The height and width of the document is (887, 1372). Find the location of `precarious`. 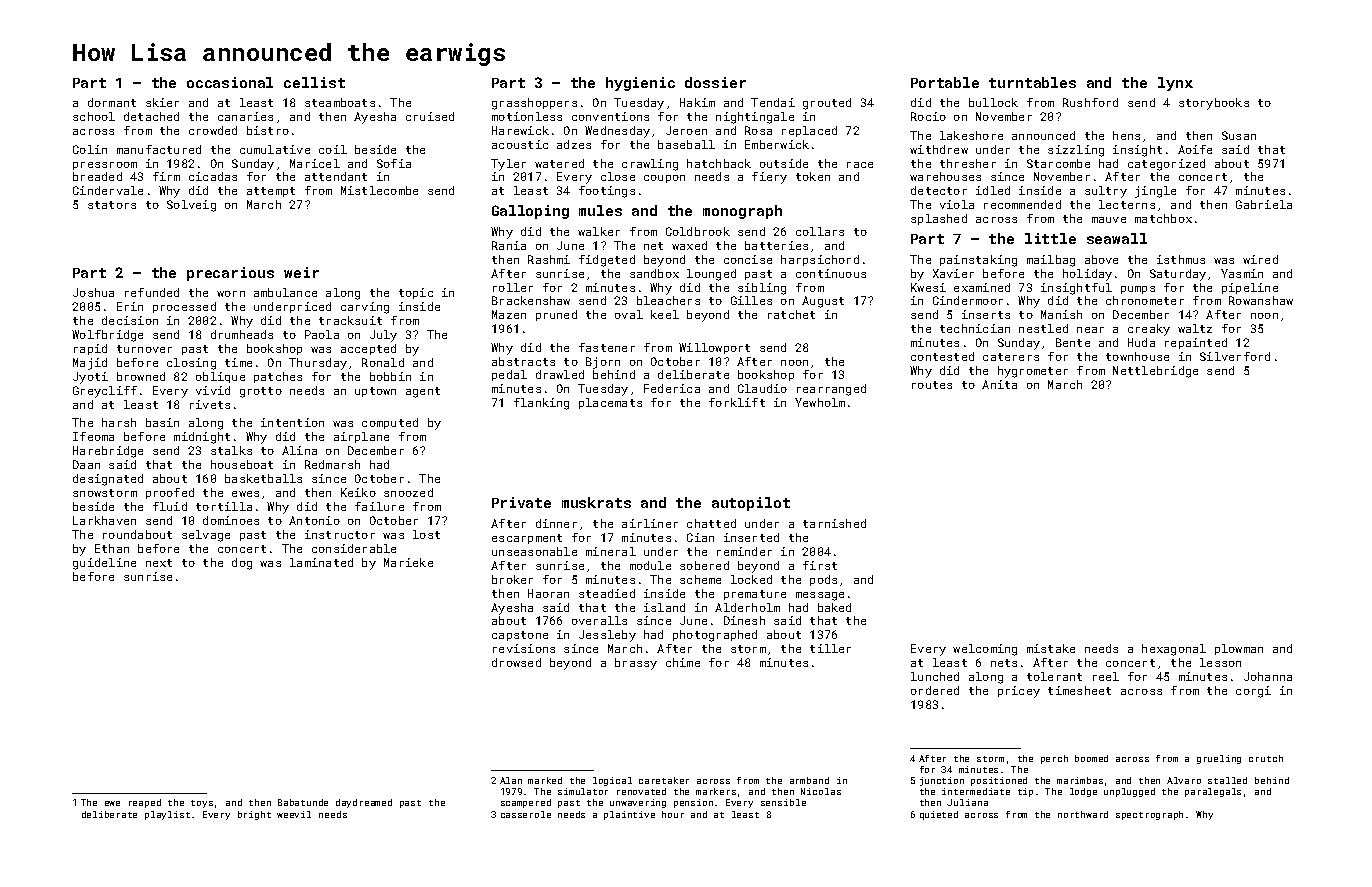

precarious is located at coordinates (230, 274).
